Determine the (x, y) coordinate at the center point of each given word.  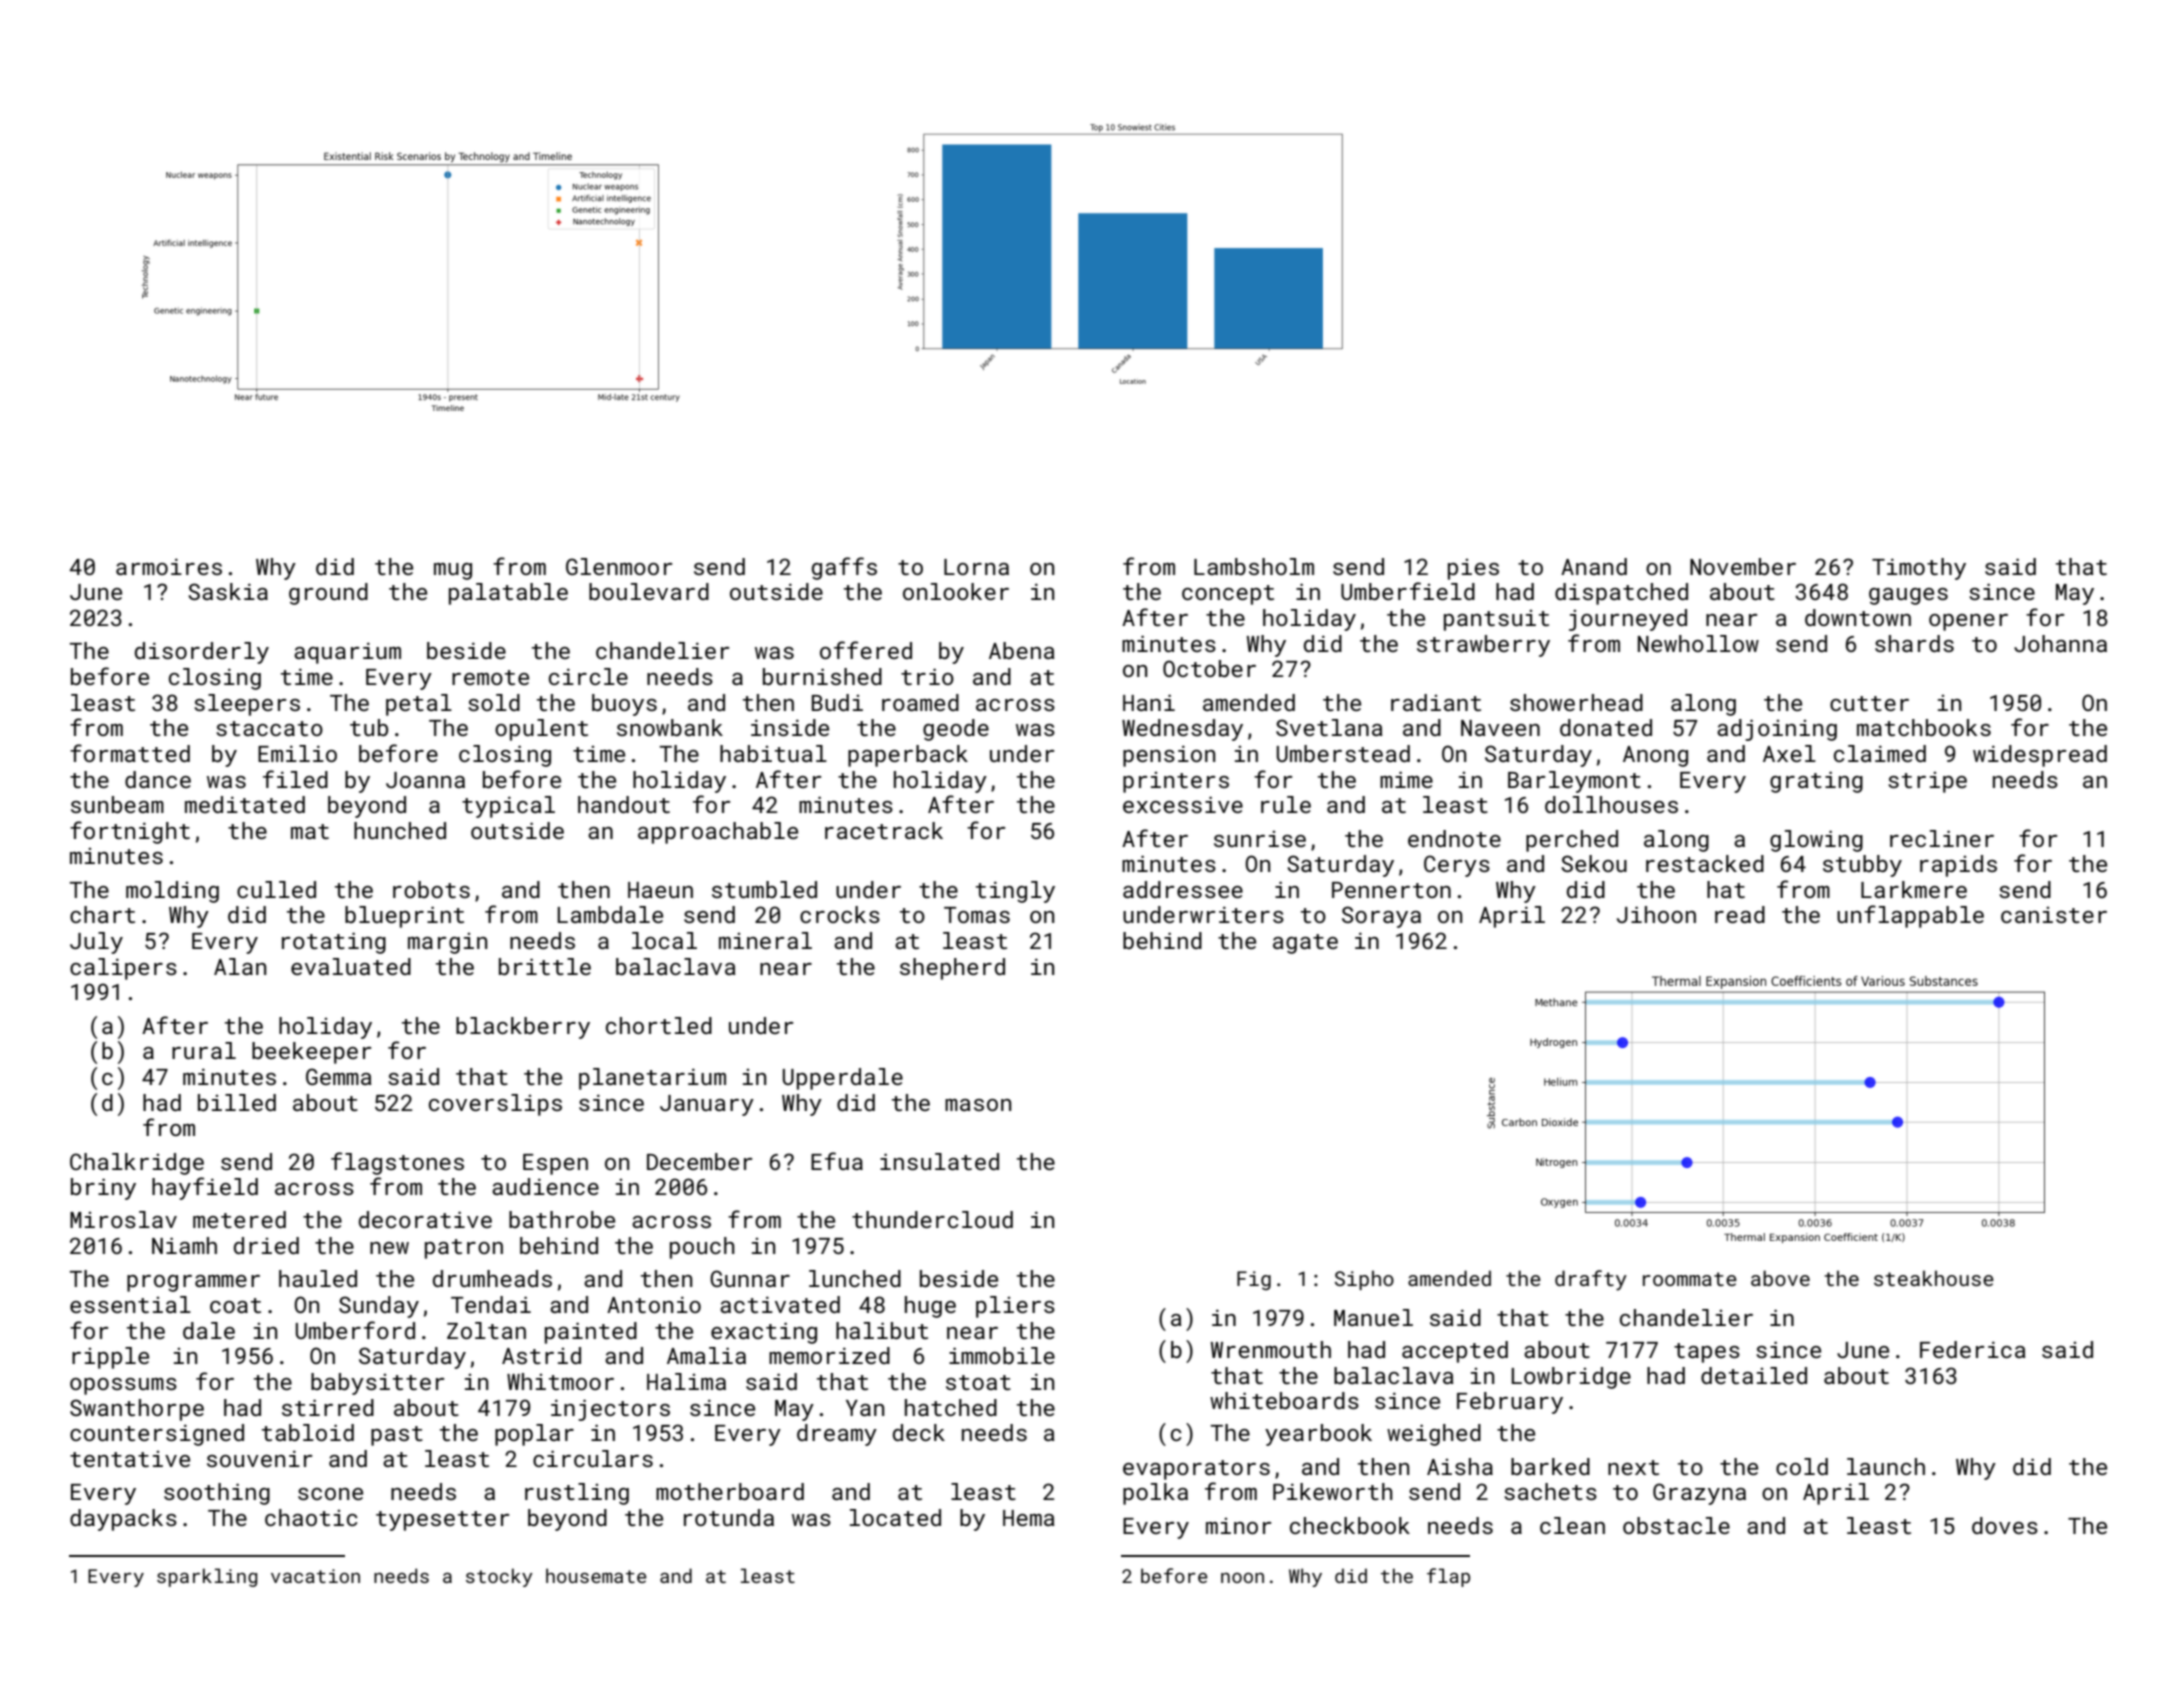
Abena (1022, 650)
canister (2054, 915)
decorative (425, 1219)
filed (295, 779)
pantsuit (1496, 620)
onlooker (956, 591)
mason (978, 1105)
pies (1473, 569)
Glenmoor (619, 566)
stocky (499, 1577)
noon (1242, 1578)
